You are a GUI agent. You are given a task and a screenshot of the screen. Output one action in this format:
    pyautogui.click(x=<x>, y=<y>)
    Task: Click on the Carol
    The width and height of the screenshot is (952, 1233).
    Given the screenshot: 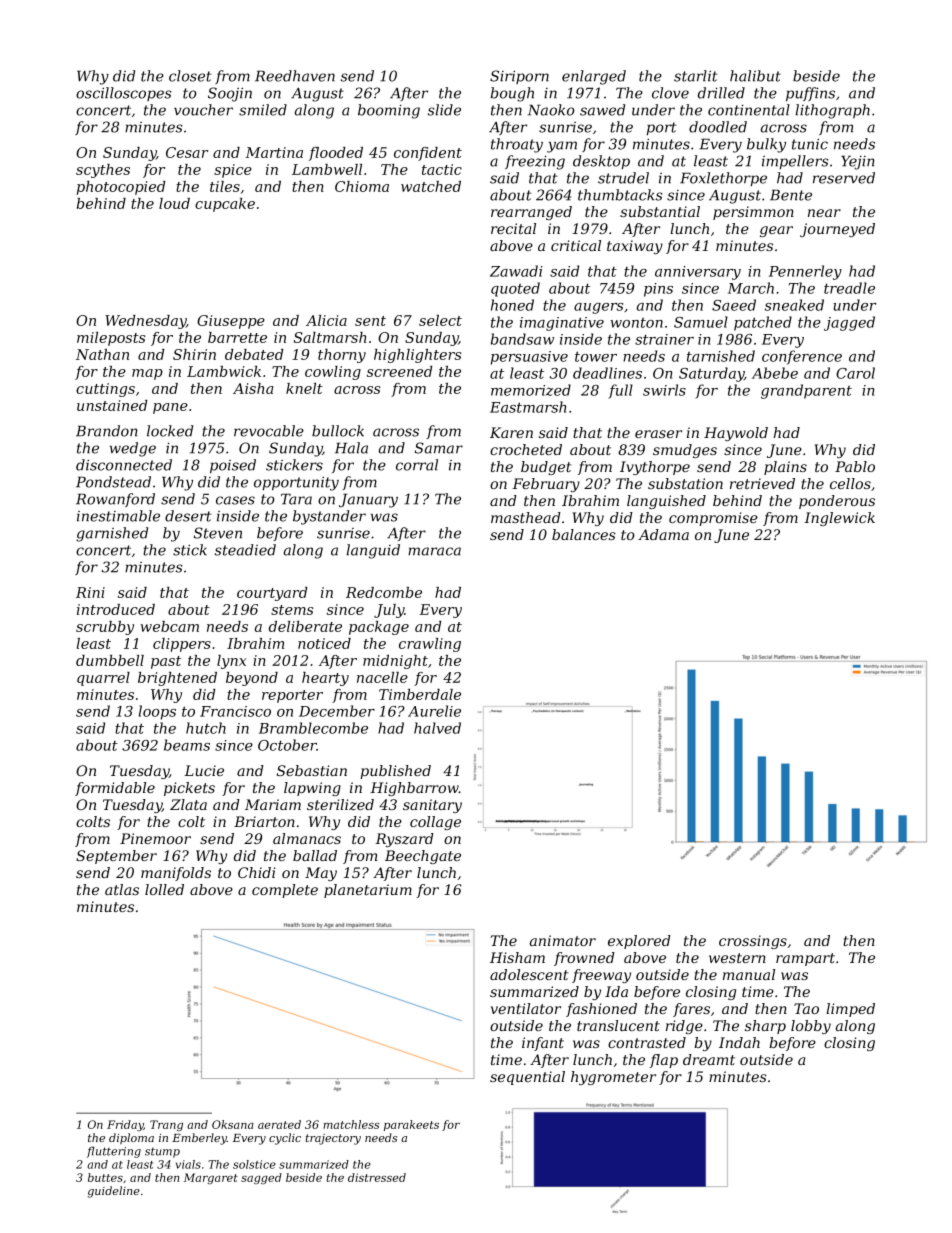 What is the action you would take?
    pyautogui.click(x=855, y=373)
